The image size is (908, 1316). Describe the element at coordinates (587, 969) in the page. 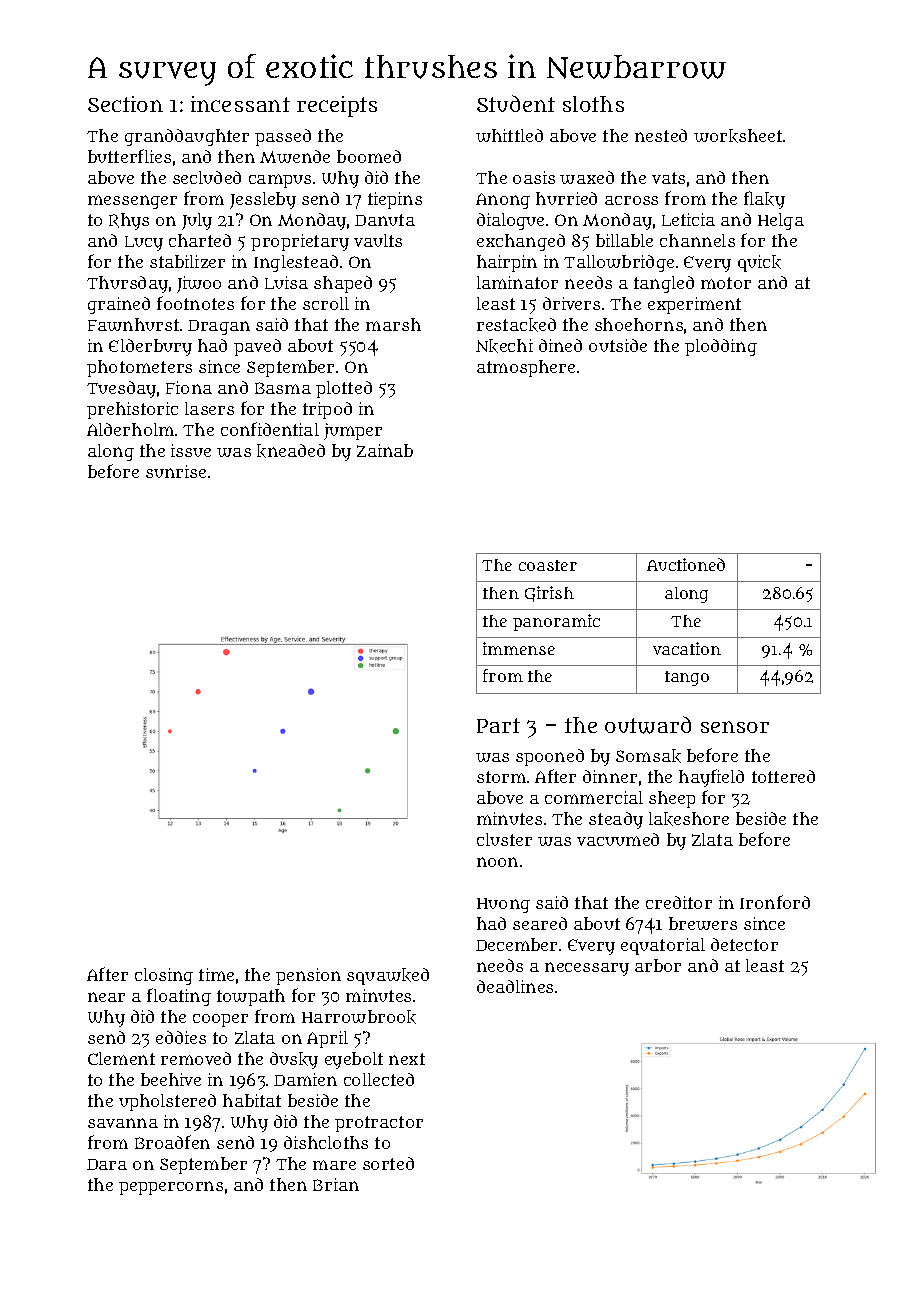

I see `necessary` at that location.
